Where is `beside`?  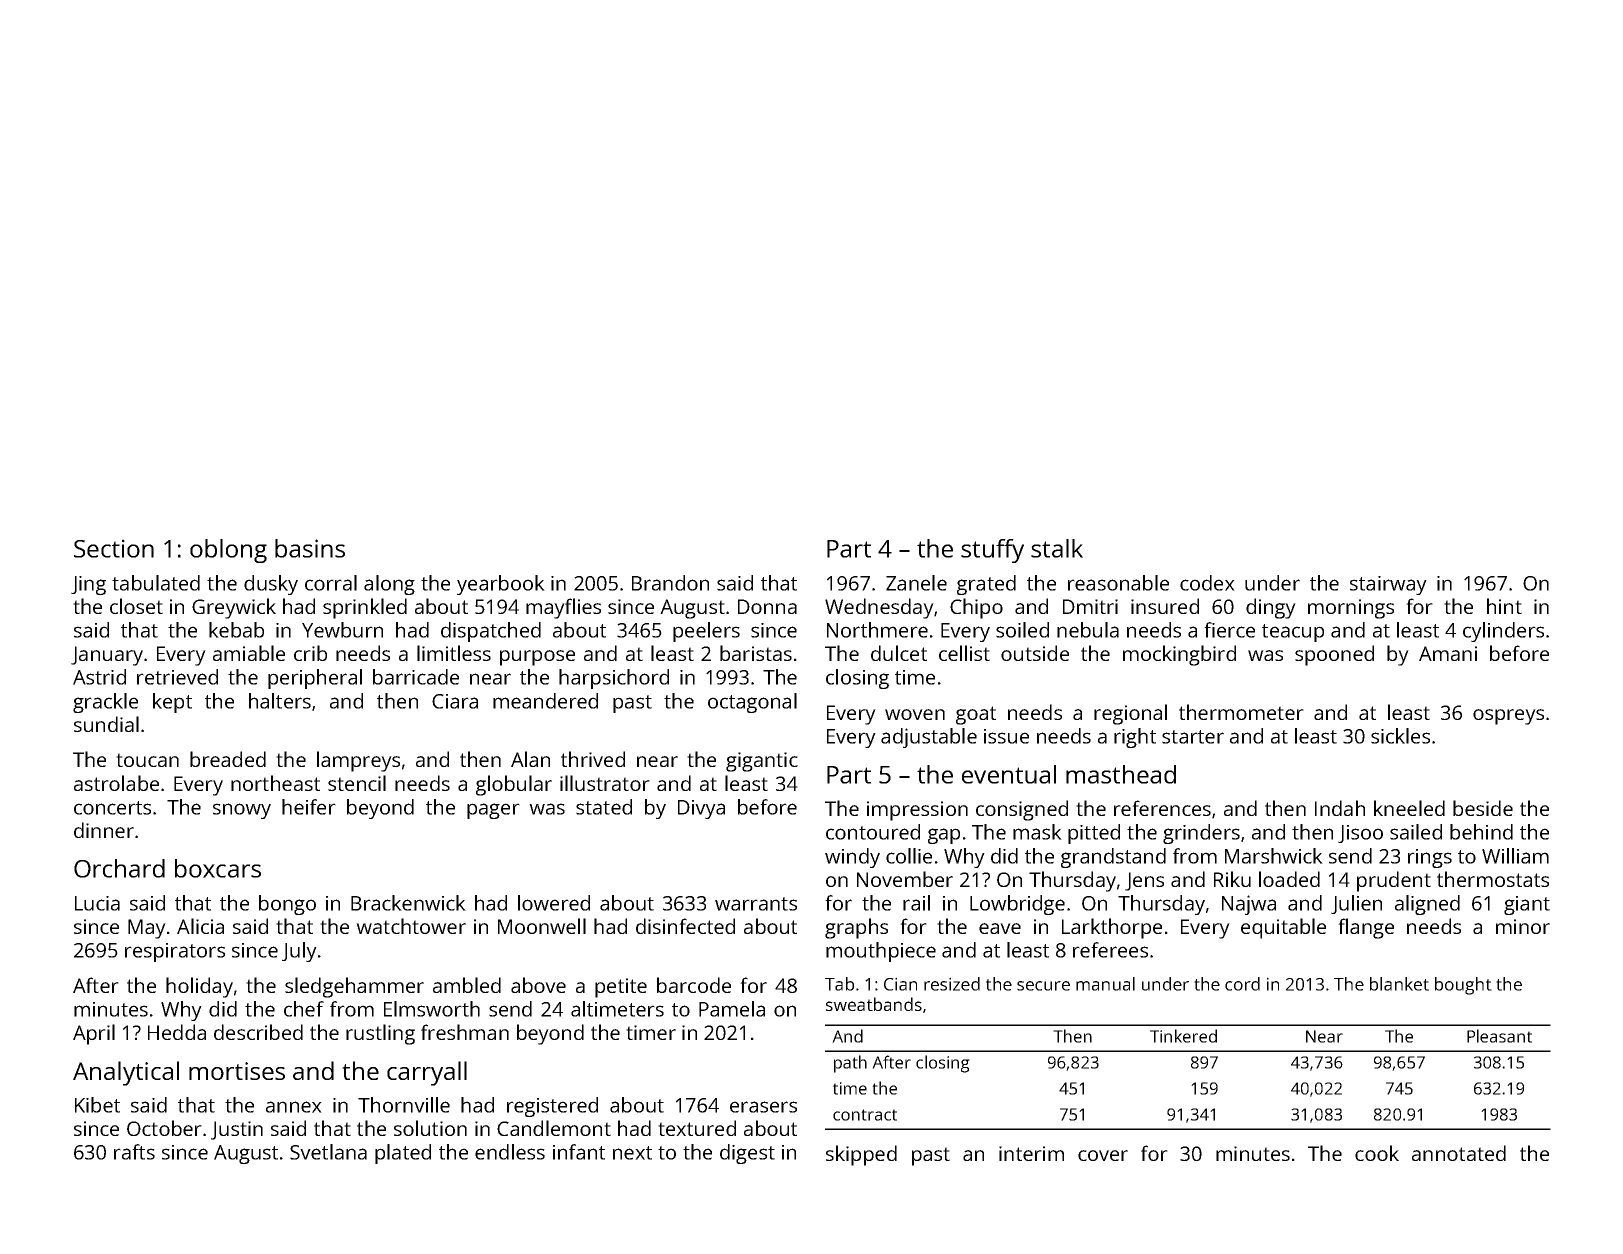 beside is located at coordinates (1483, 808).
